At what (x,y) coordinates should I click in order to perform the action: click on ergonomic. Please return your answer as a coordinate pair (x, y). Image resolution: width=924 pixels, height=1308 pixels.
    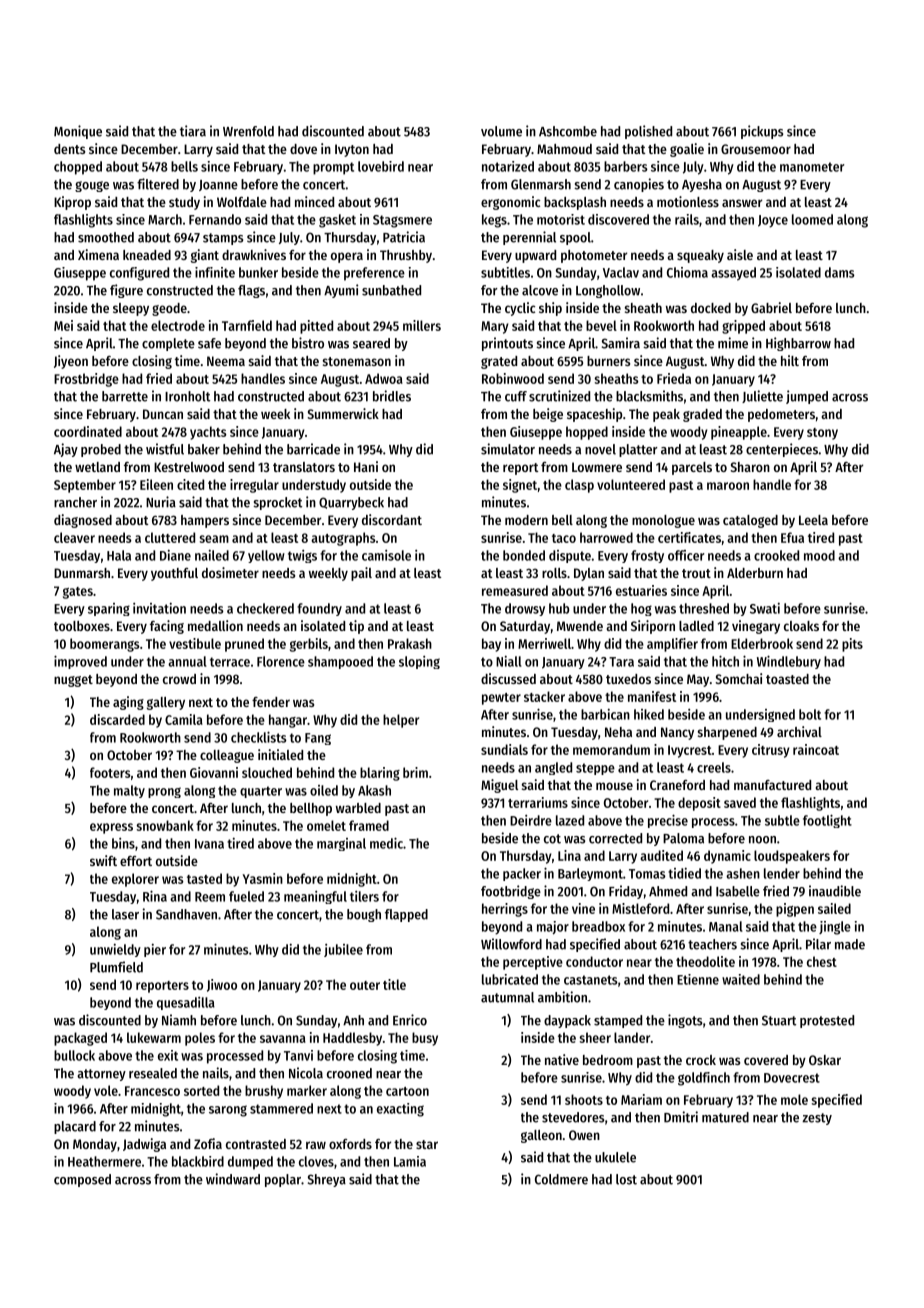
    Looking at the image, I should click on (510, 203).
